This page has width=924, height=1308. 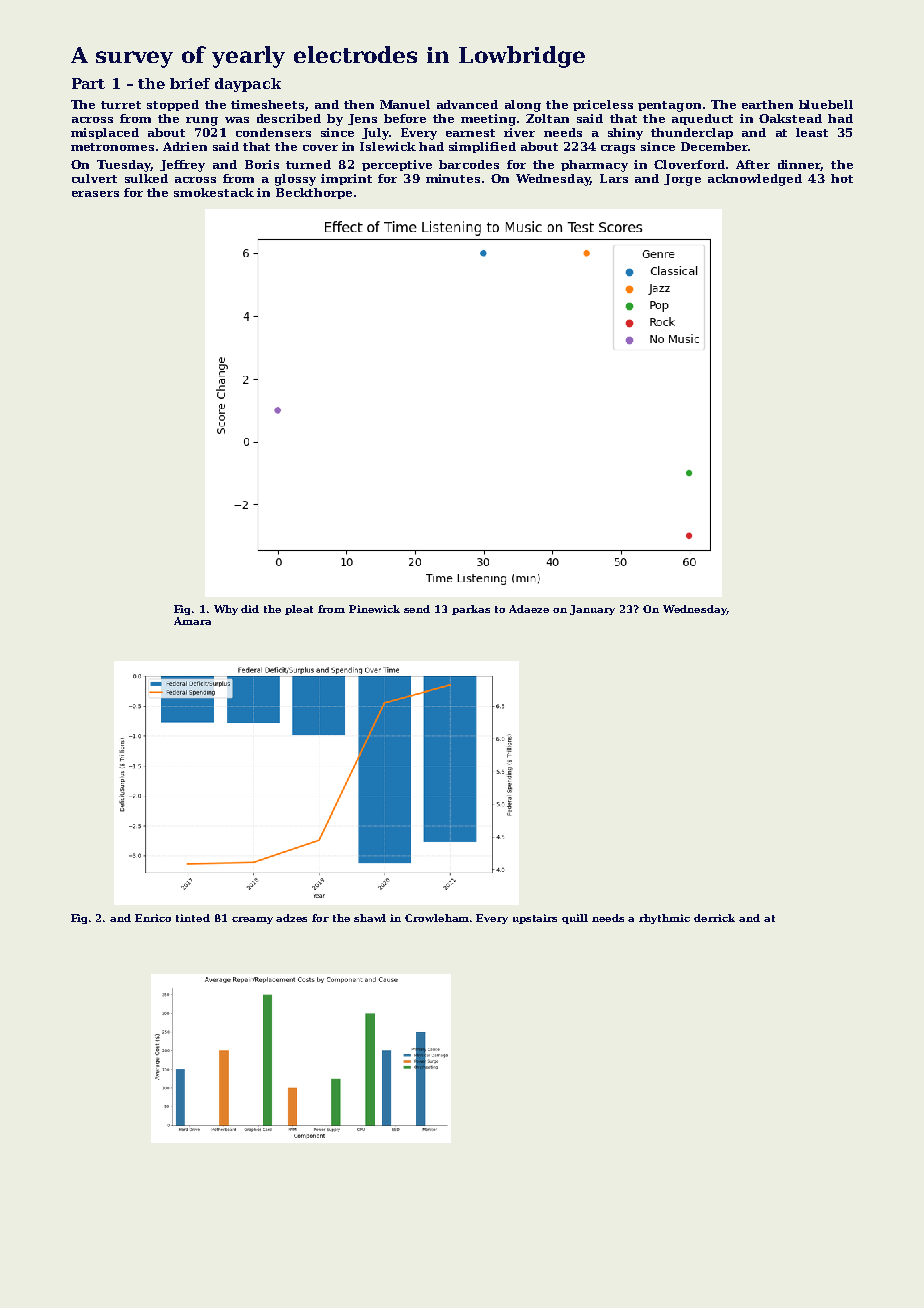 What do you see at coordinates (405, 104) in the page?
I see `Manuel` at bounding box center [405, 104].
